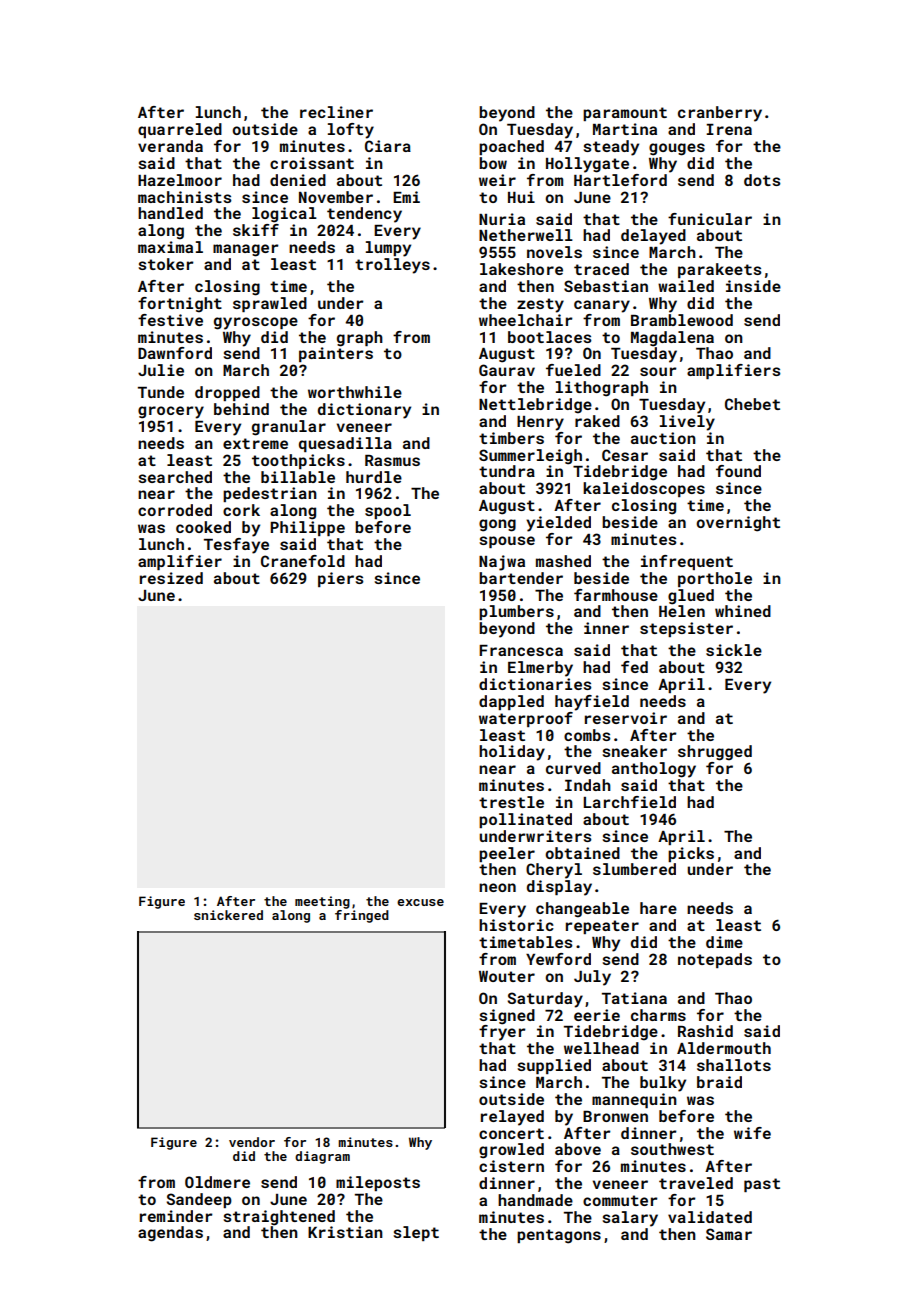 This document has width=924, height=1314. Describe the element at coordinates (540, 669) in the document. I see `Elmerby` at that location.
